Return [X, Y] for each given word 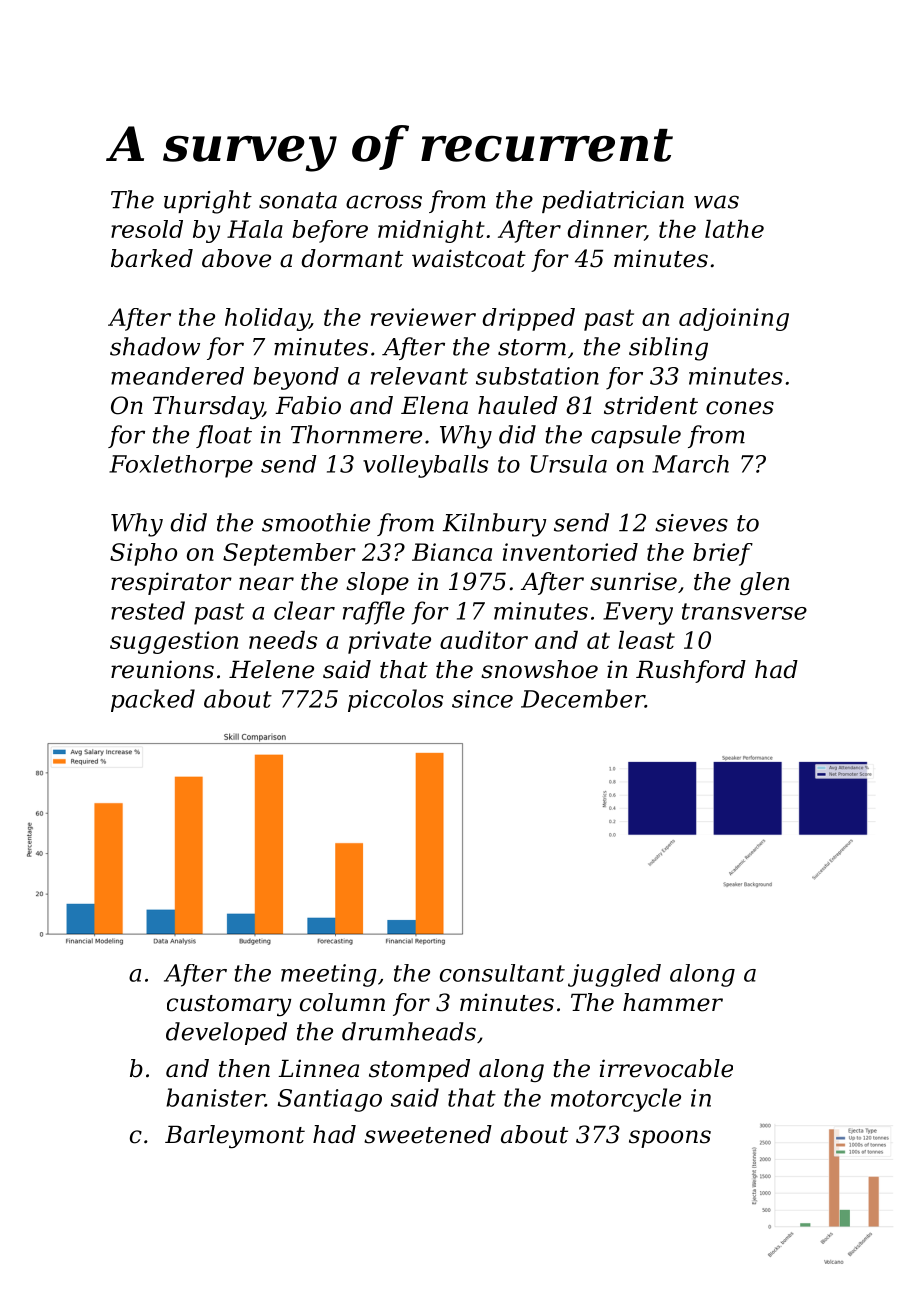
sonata [298, 200]
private [389, 642]
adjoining [734, 319]
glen [764, 583]
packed [153, 700]
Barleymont [235, 1137]
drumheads [409, 1031]
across [384, 202]
